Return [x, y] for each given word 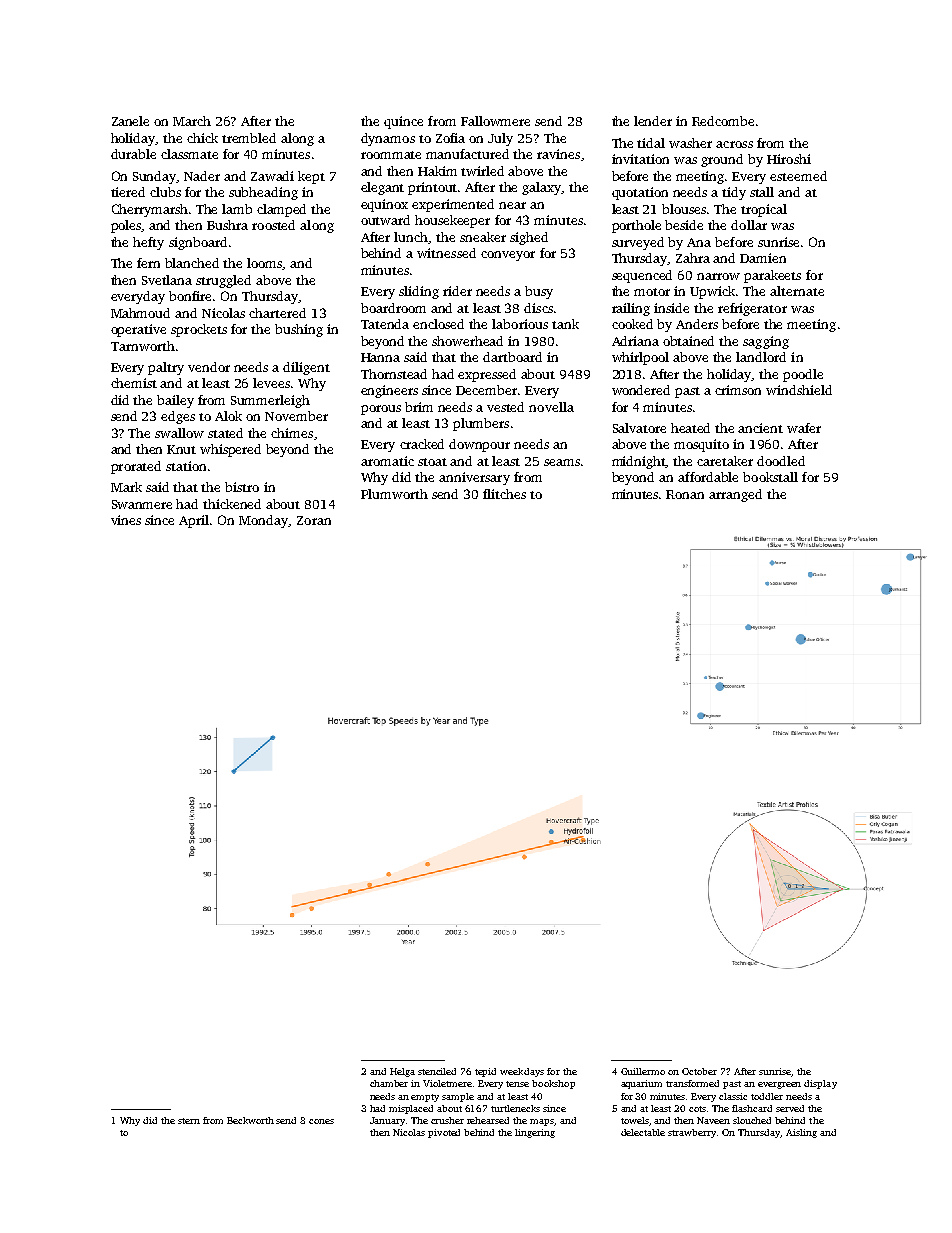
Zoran [314, 520]
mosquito [701, 445]
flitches [504, 494]
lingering [535, 1133]
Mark [126, 487]
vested [505, 407]
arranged [735, 495]
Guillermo [643, 1071]
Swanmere [142, 504]
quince [403, 122]
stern [189, 1121]
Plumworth [394, 494]
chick [202, 138]
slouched [752, 1120]
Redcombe [723, 121]
